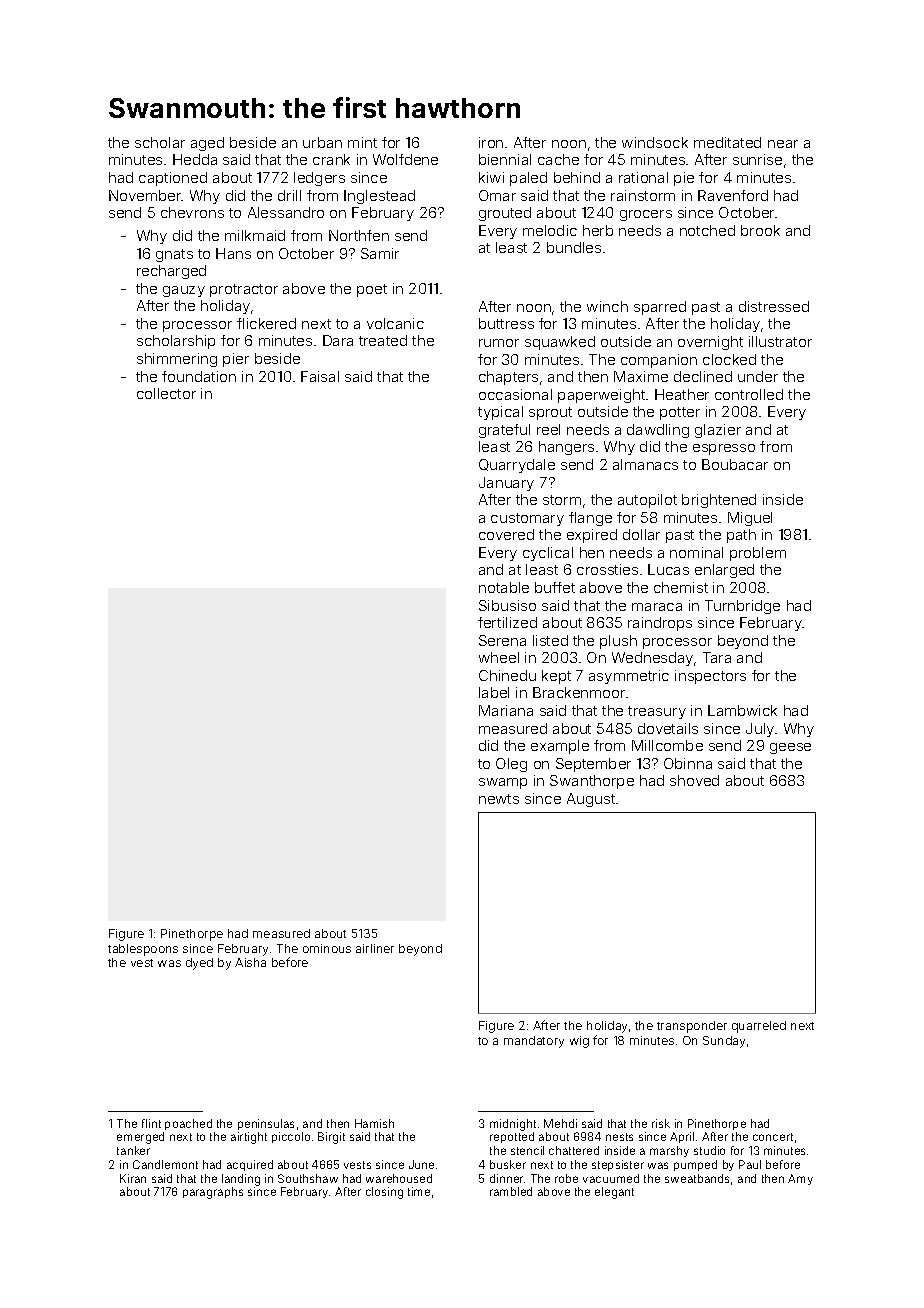  What do you see at coordinates (647, 501) in the screenshot?
I see `autopilot` at bounding box center [647, 501].
